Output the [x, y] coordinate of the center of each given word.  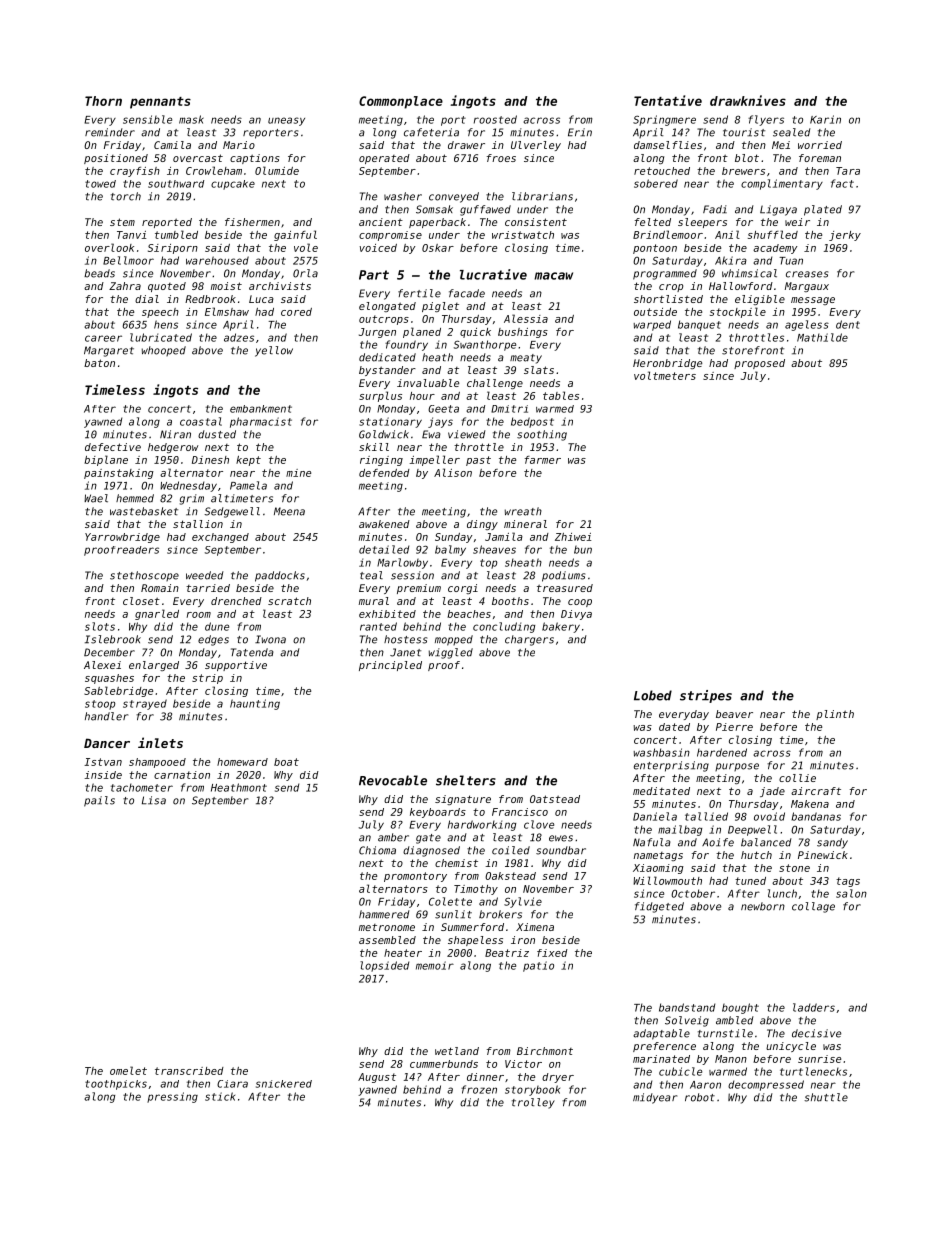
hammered [384, 914]
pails [99, 801]
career [103, 338]
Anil [727, 234]
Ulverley [536, 146]
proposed [759, 364]
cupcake [233, 185]
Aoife [718, 842]
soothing [542, 435]
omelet [128, 1070]
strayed [145, 704]
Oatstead [555, 799]
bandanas [816, 816]
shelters [466, 780]
